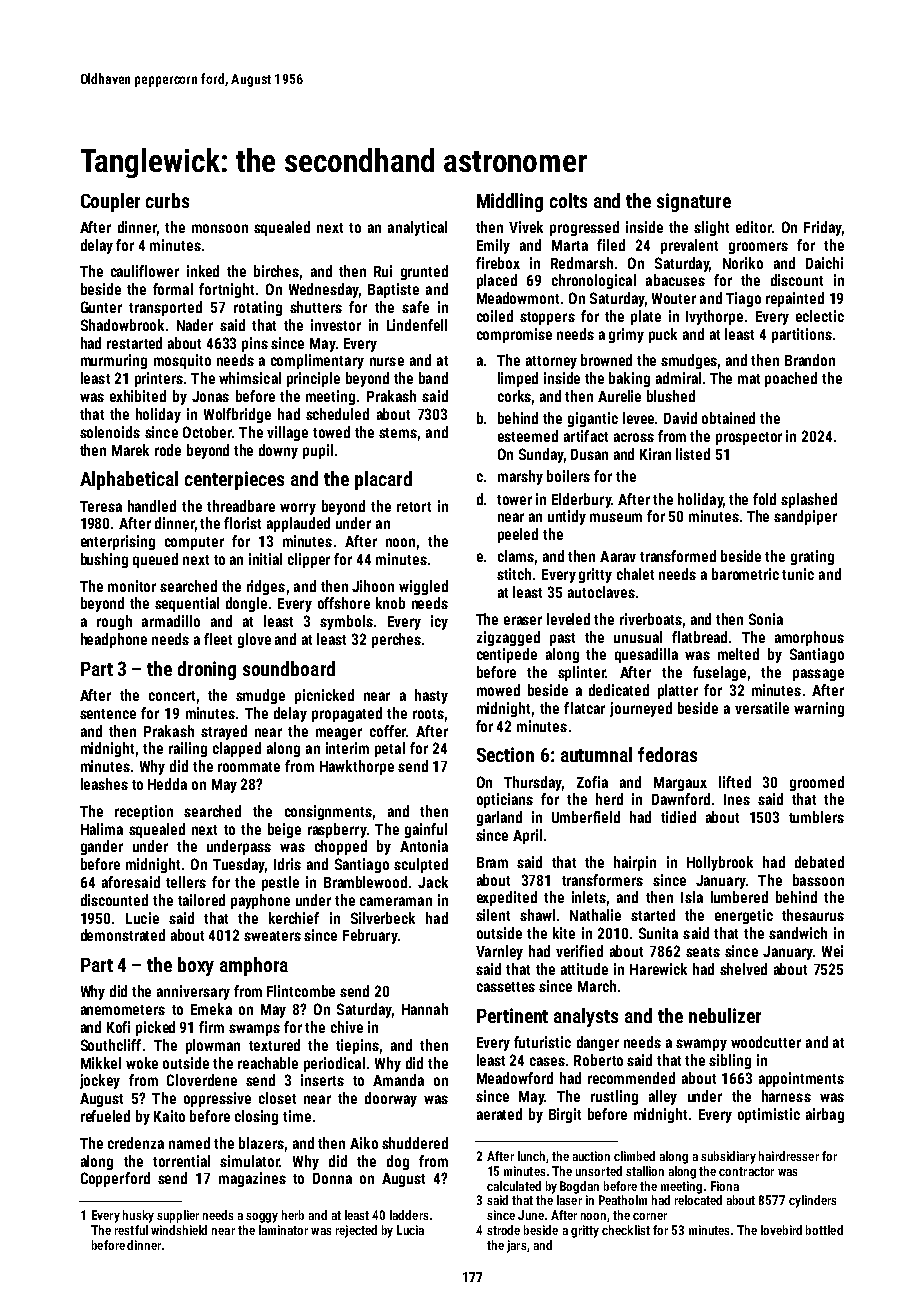  I want to click on transformers, so click(602, 880).
